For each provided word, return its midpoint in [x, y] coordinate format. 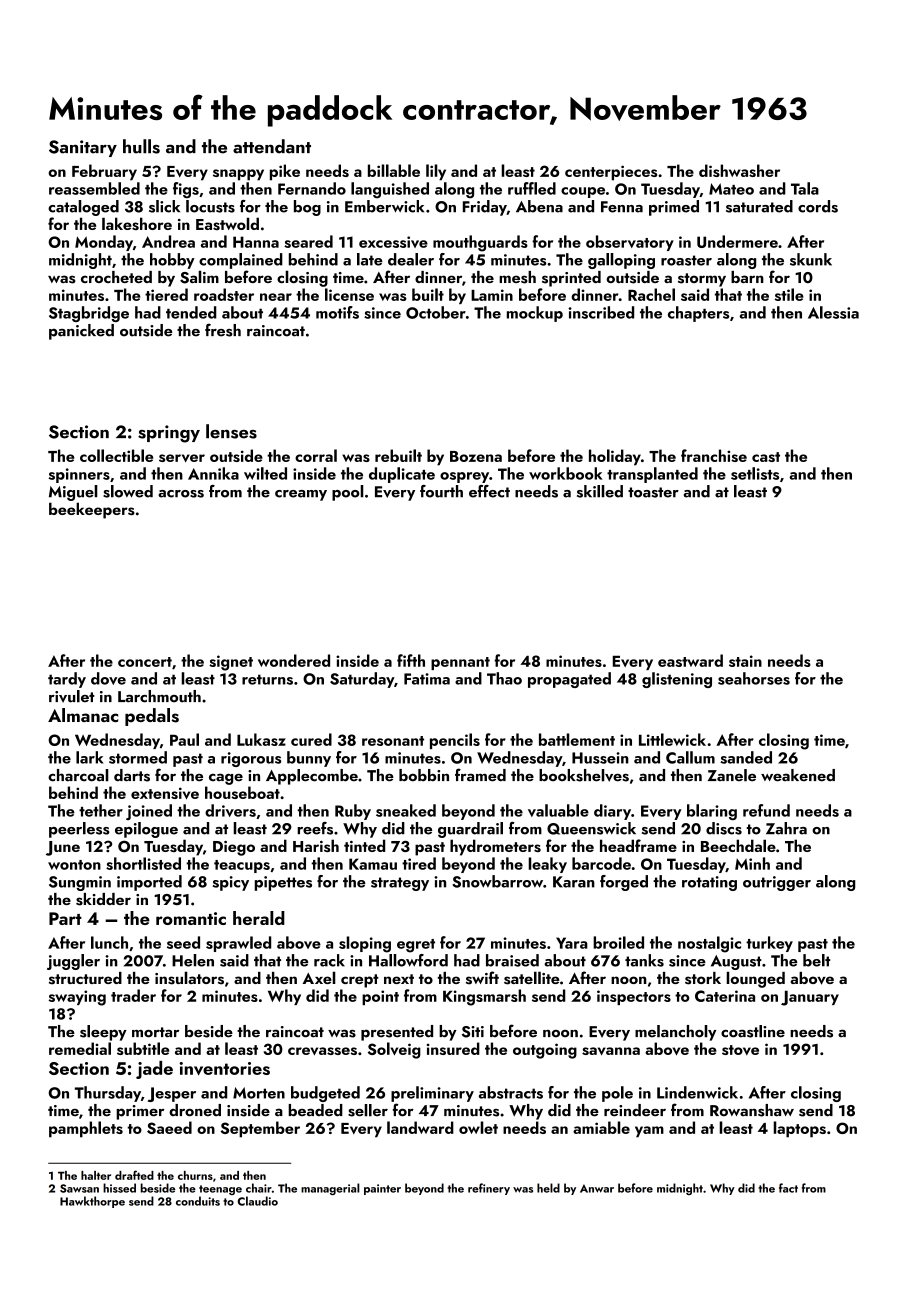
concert [145, 662]
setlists [755, 473]
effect [489, 491]
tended [191, 312]
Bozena [476, 456]
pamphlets [86, 1129]
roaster [686, 260]
